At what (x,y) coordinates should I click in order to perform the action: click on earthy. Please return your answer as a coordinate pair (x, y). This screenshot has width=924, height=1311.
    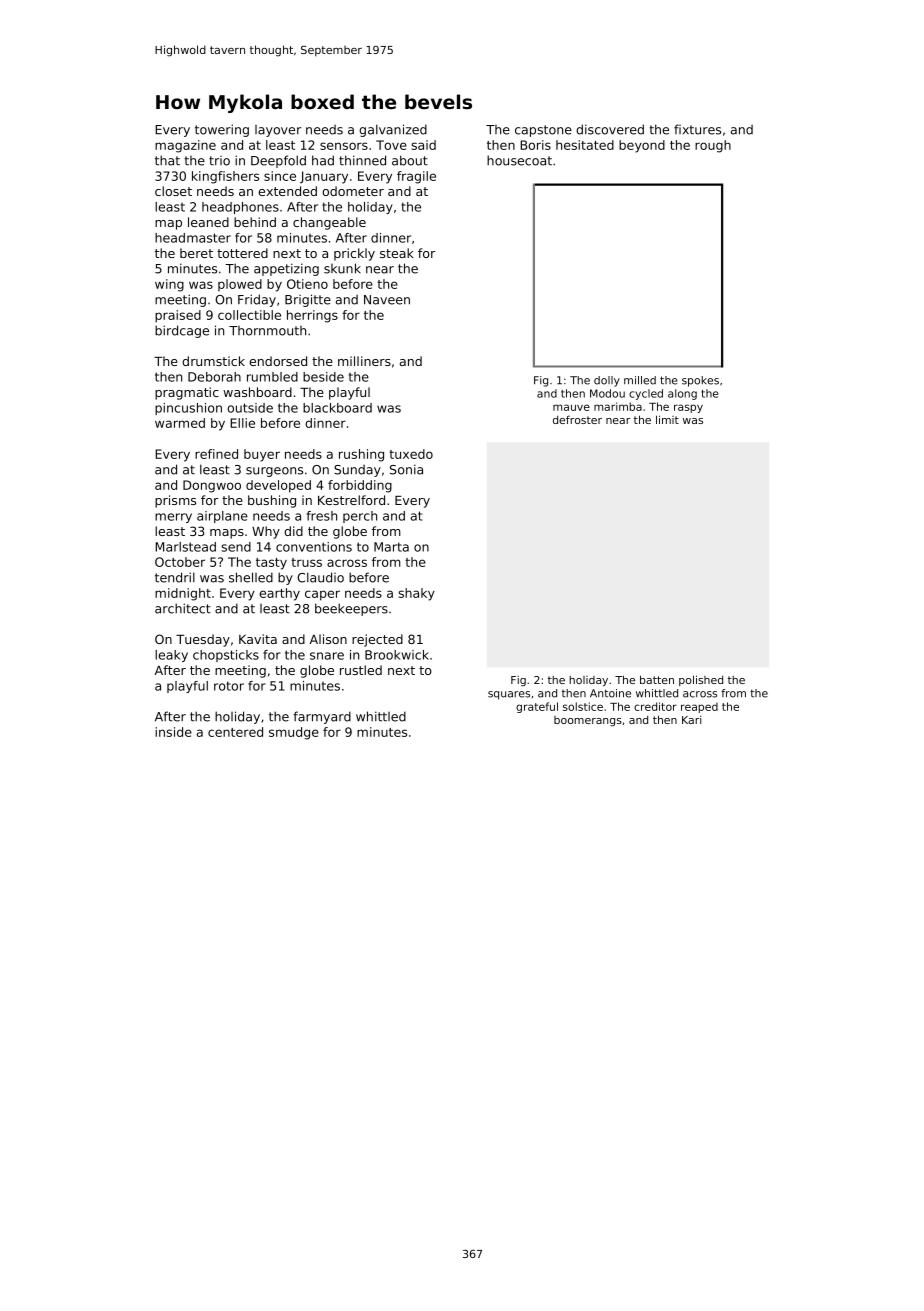
    Looking at the image, I should click on (279, 594).
